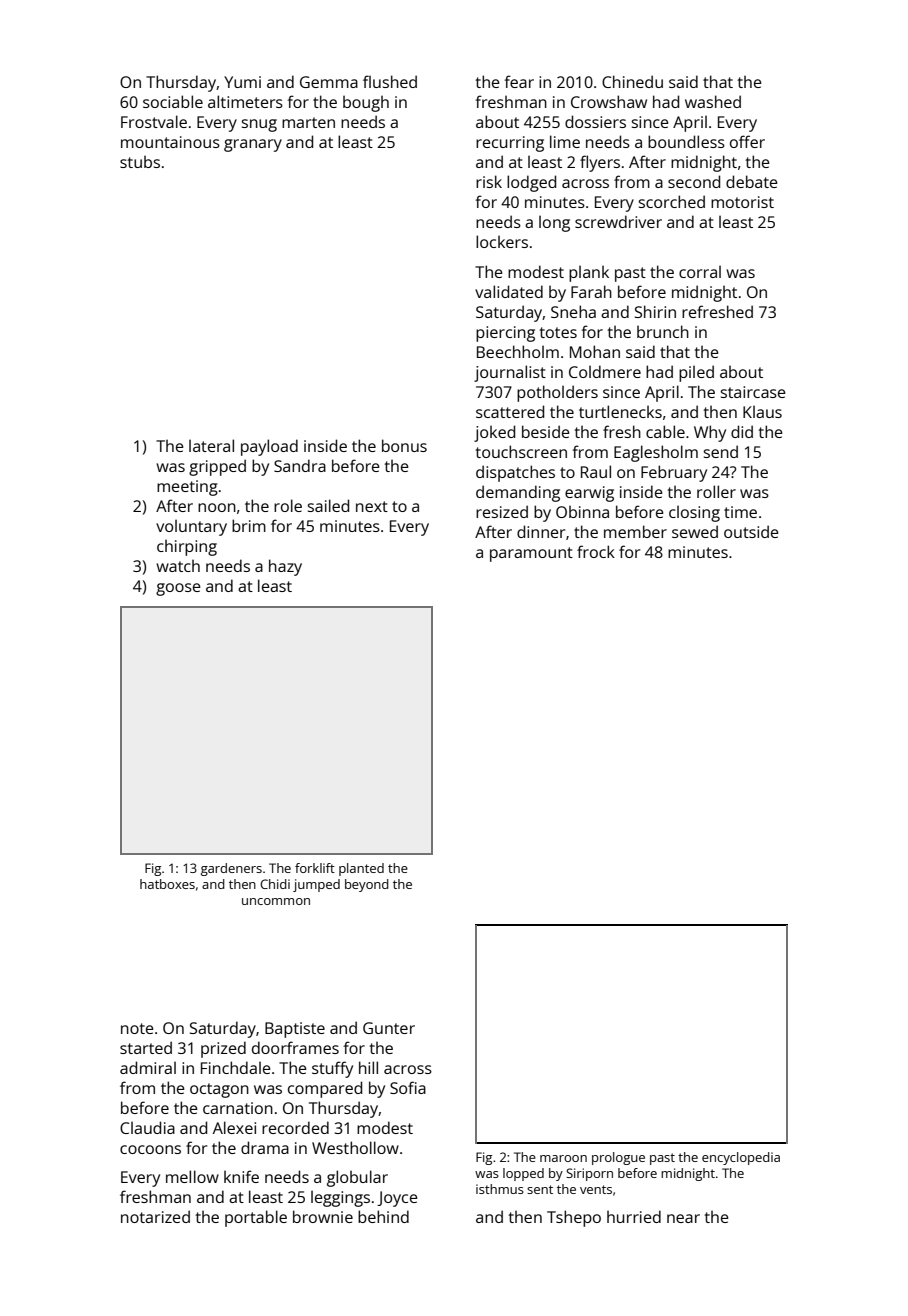 The image size is (908, 1316). Describe the element at coordinates (589, 494) in the screenshot. I see `earwig` at that location.
